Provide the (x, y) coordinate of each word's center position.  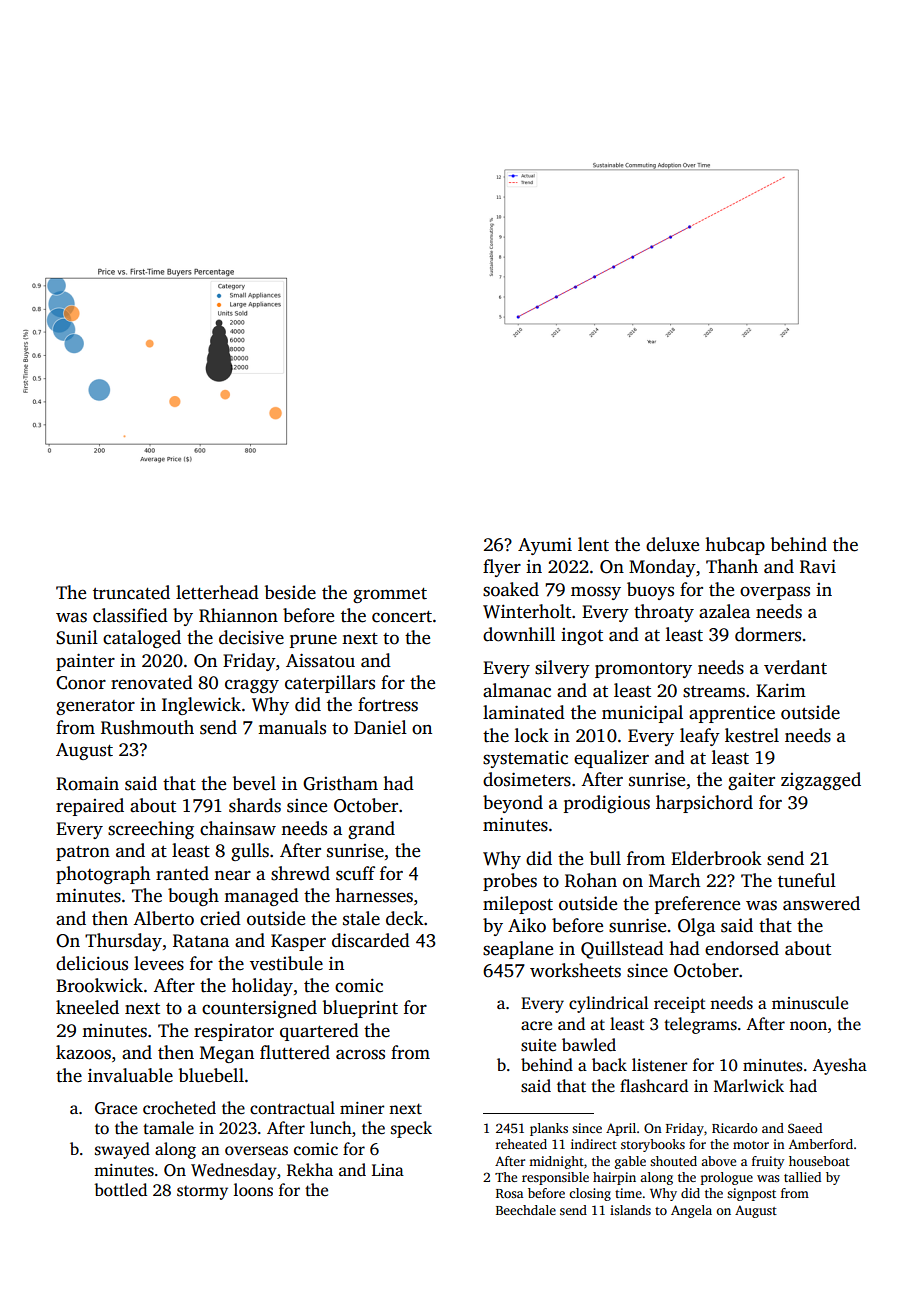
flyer (502, 568)
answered (821, 903)
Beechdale (526, 1210)
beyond (513, 804)
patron (83, 853)
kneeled (87, 1007)
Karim (781, 691)
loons (253, 1190)
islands (630, 1210)
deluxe (672, 544)
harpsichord (704, 804)
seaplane (518, 950)
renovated (152, 682)
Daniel (380, 727)
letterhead (217, 592)
